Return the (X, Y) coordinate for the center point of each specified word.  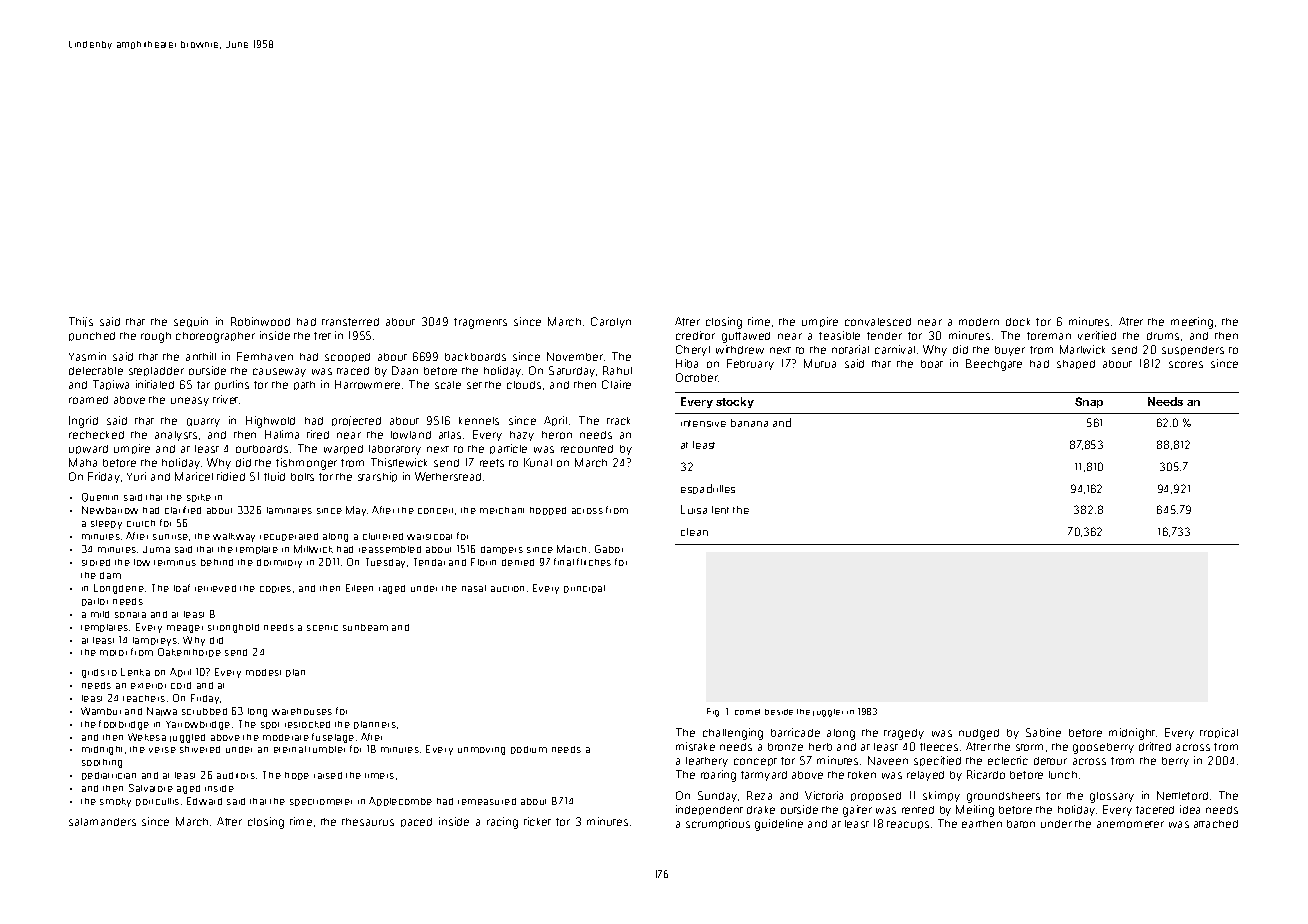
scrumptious (718, 824)
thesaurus (368, 822)
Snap (1089, 402)
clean (694, 532)
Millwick (313, 549)
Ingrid (83, 422)
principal (584, 589)
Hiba (687, 363)
